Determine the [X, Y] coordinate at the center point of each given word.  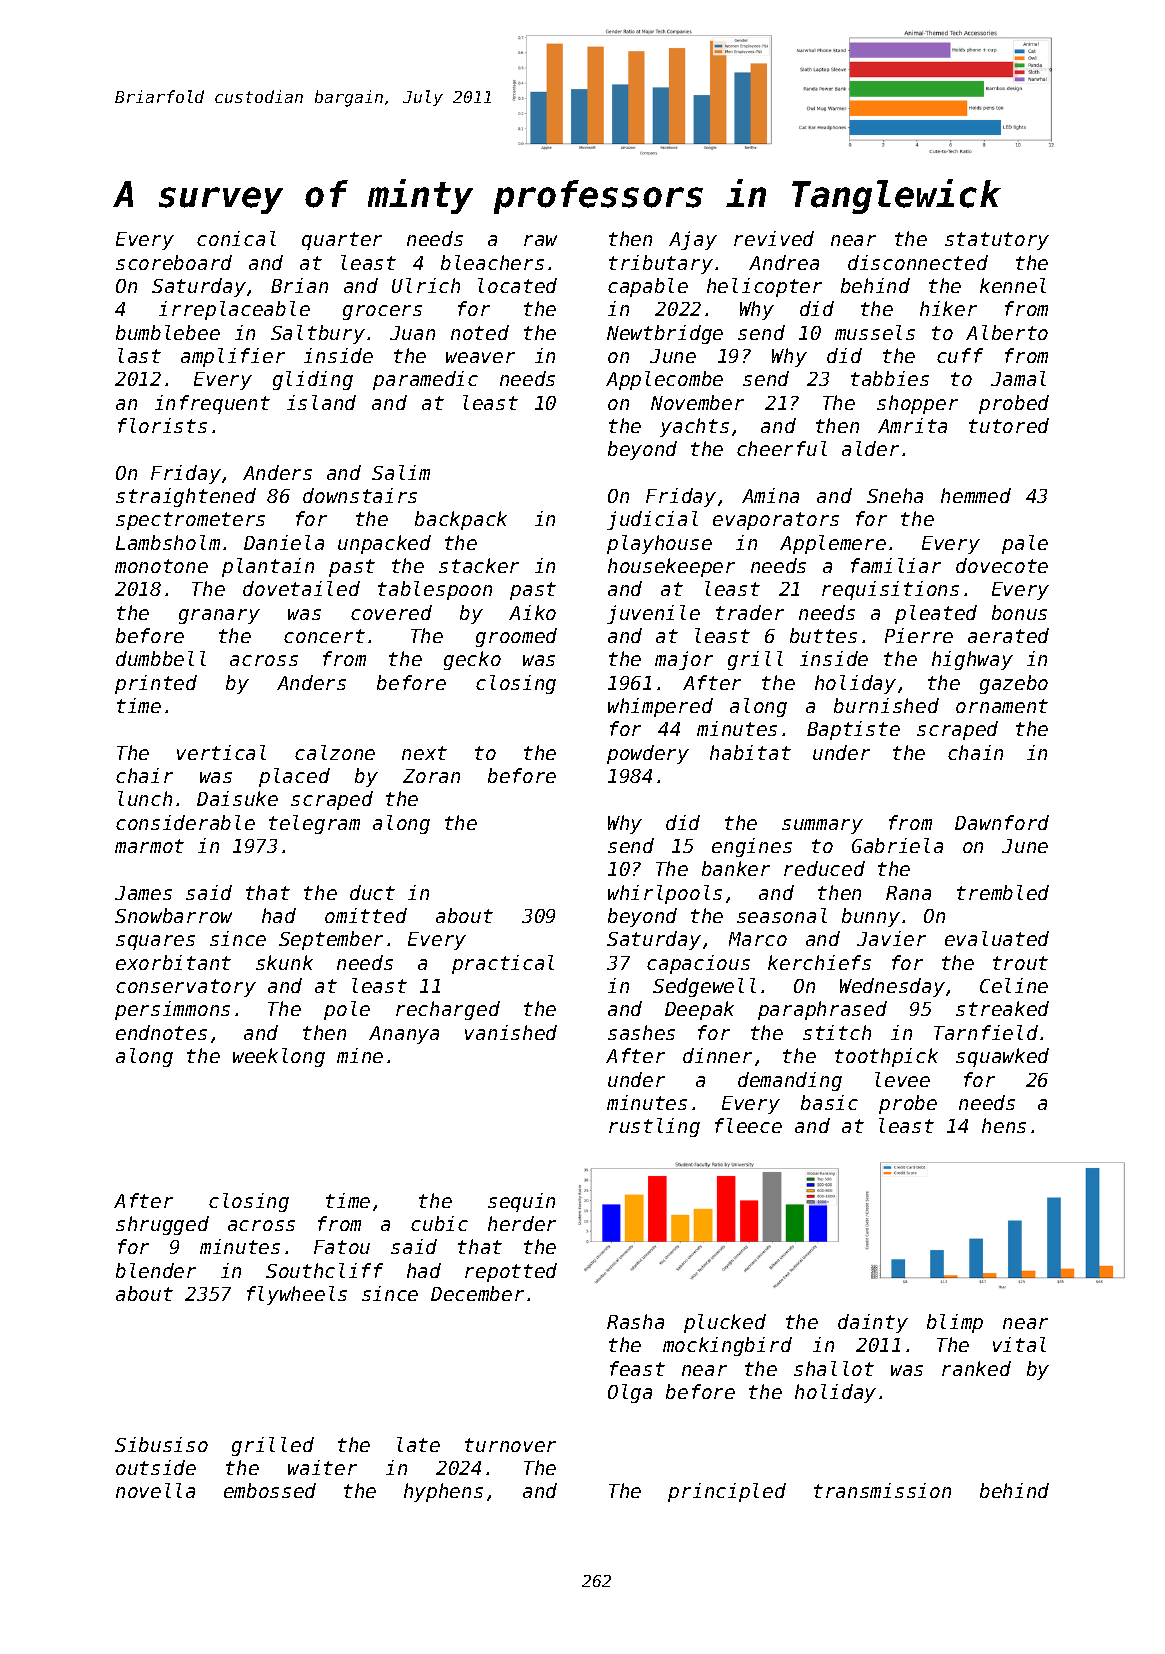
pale [1025, 544]
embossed [270, 1490]
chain [975, 752]
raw [540, 240]
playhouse [659, 544]
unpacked [384, 544]
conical [236, 238]
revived [774, 238]
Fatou [342, 1247]
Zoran [431, 776]
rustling [654, 1127]
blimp [955, 1323]
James [143, 893]
